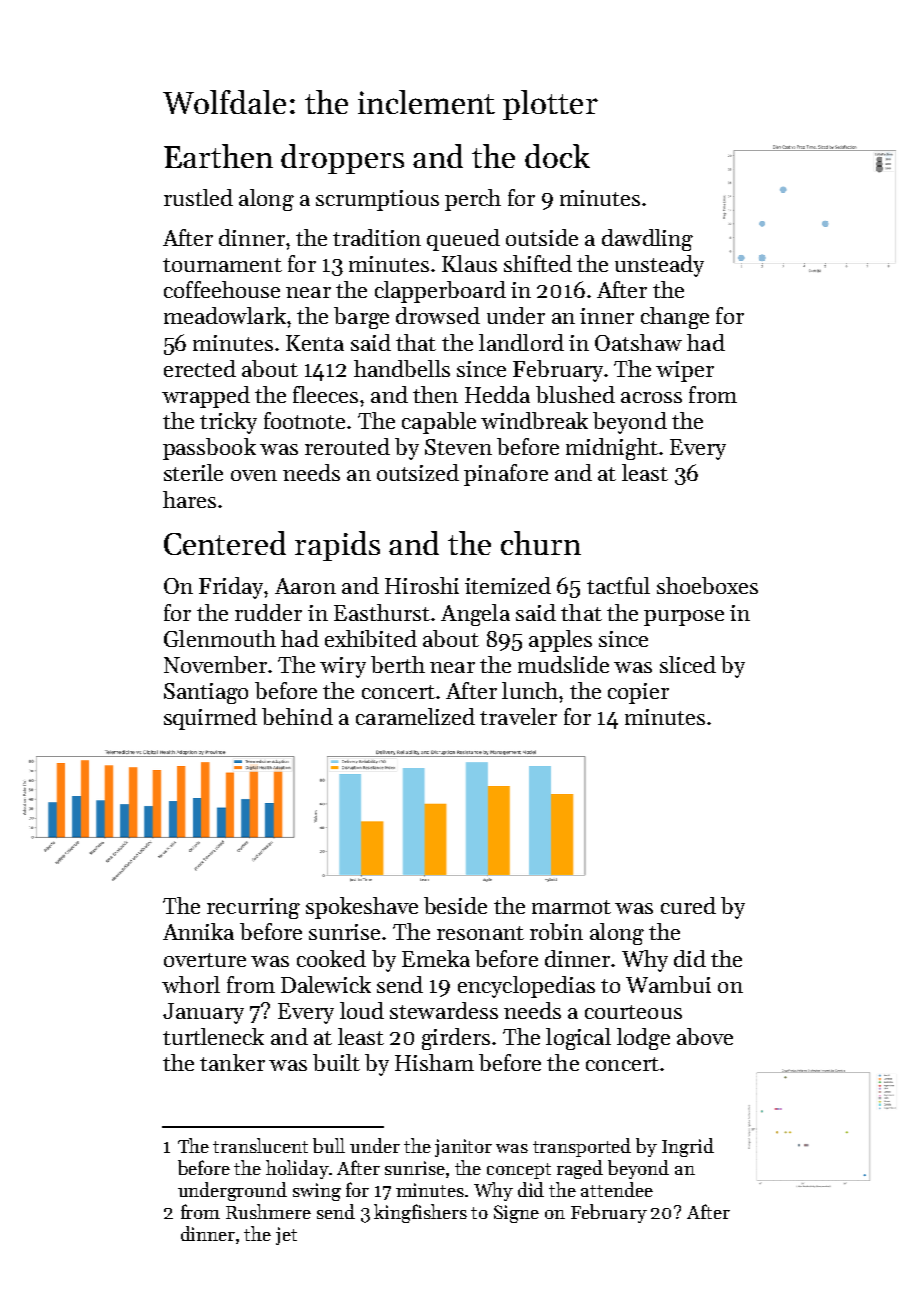  I want to click on Angela, so click(475, 615).
